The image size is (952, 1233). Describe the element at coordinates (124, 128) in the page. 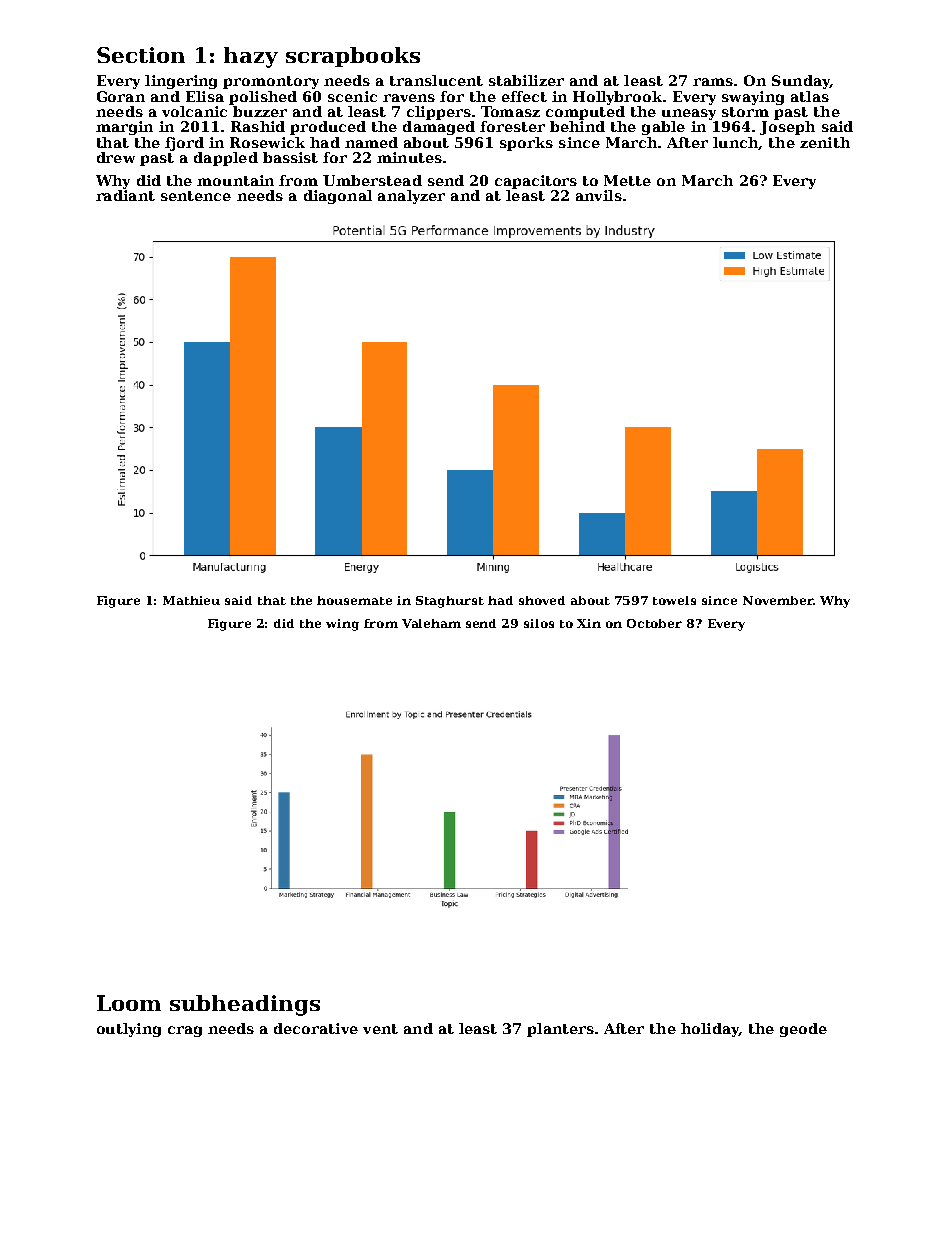

I see `margin` at that location.
